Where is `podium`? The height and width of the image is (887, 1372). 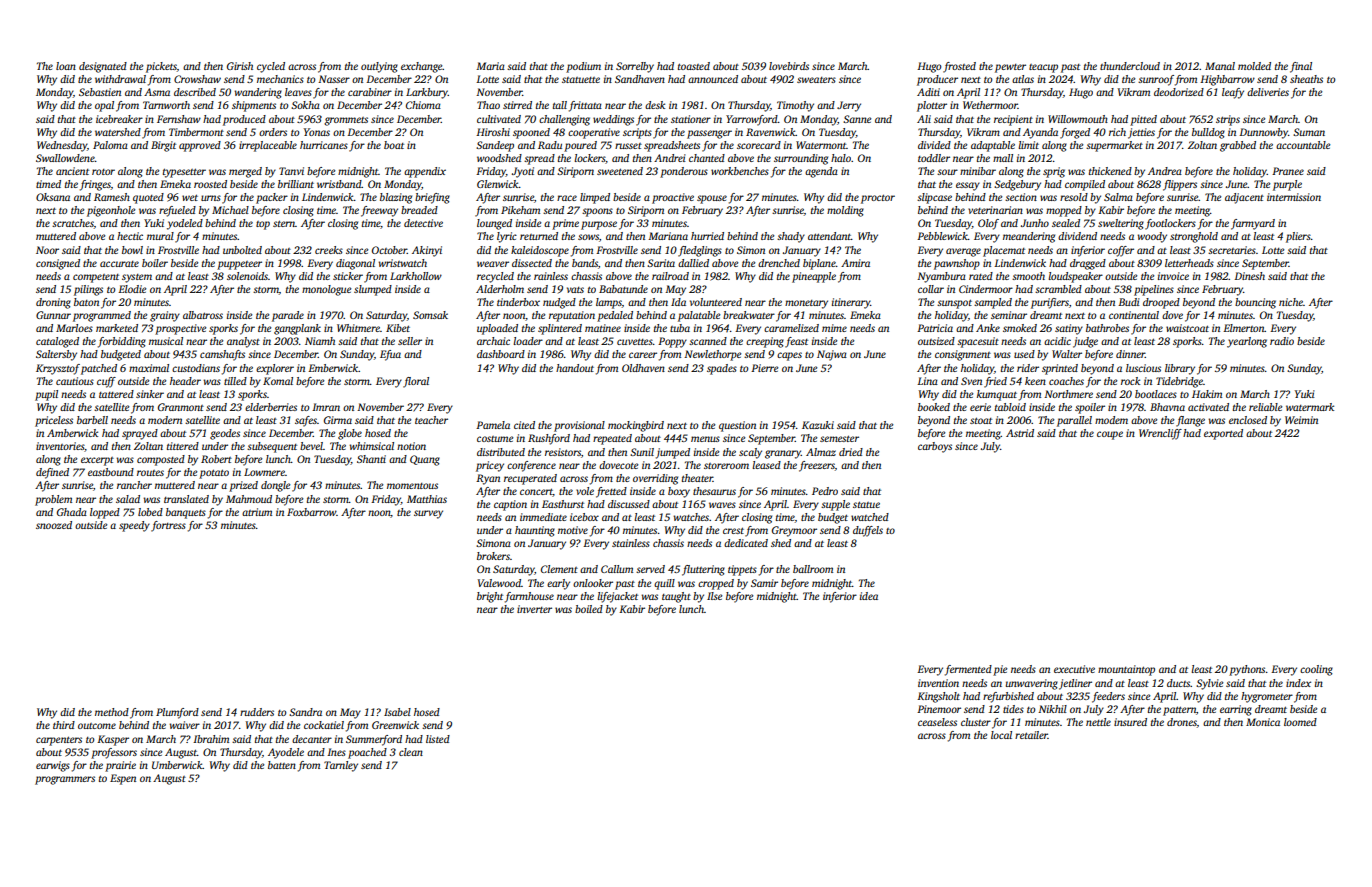
podium is located at coordinates (583, 67).
